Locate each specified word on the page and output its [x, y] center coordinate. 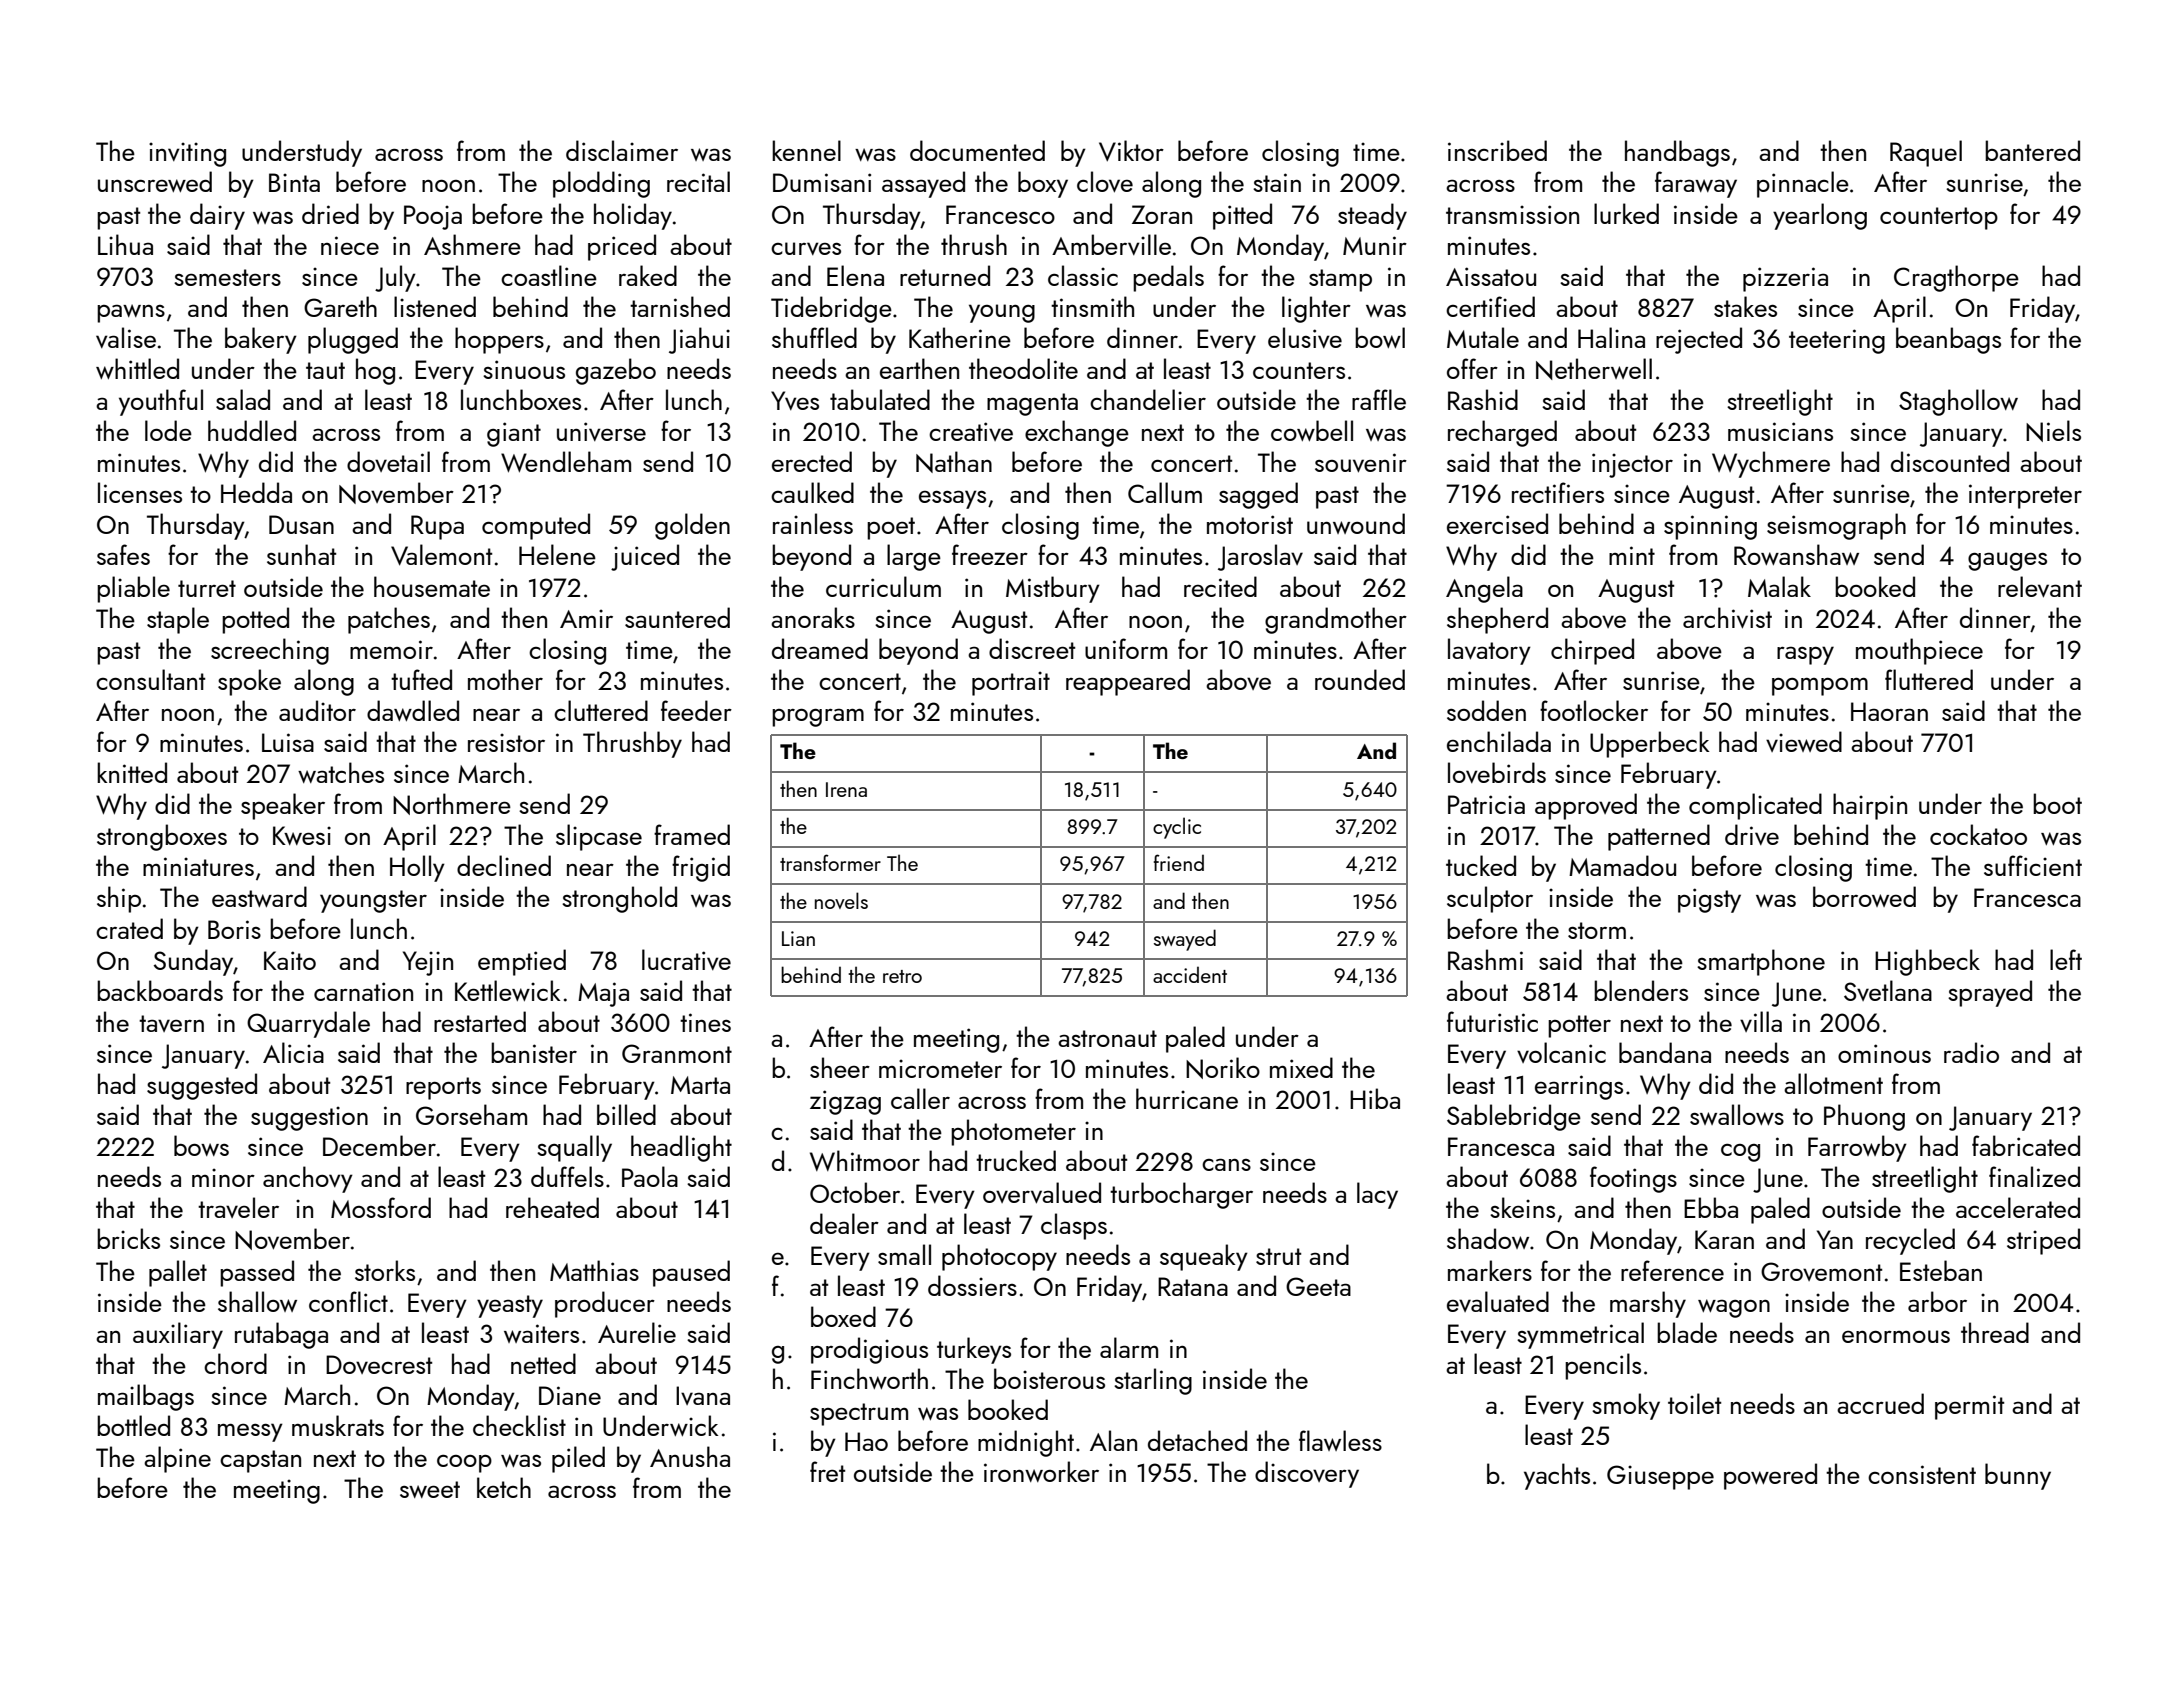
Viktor [1131, 151]
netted [543, 1363]
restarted [480, 1021]
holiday [633, 216]
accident [1190, 974]
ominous [1884, 1053]
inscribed [1497, 150]
